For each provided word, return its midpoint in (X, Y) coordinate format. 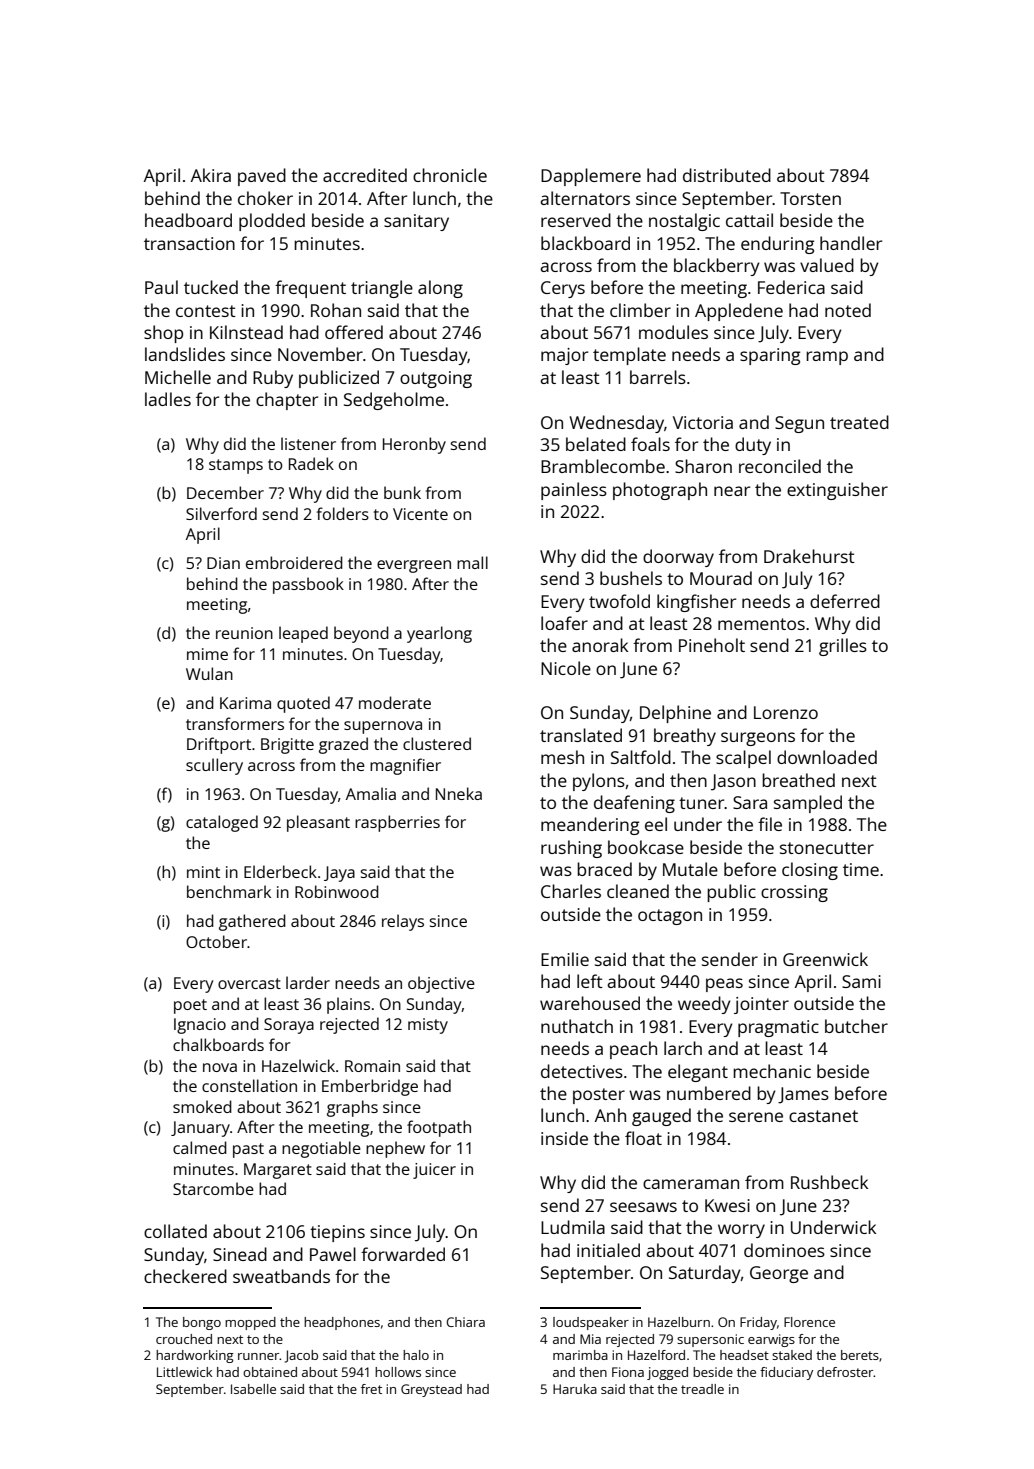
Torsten (810, 198)
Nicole (566, 668)
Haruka (575, 1389)
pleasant (318, 823)
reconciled (780, 466)
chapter (287, 401)
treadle (702, 1389)
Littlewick (185, 1372)
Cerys (563, 289)
